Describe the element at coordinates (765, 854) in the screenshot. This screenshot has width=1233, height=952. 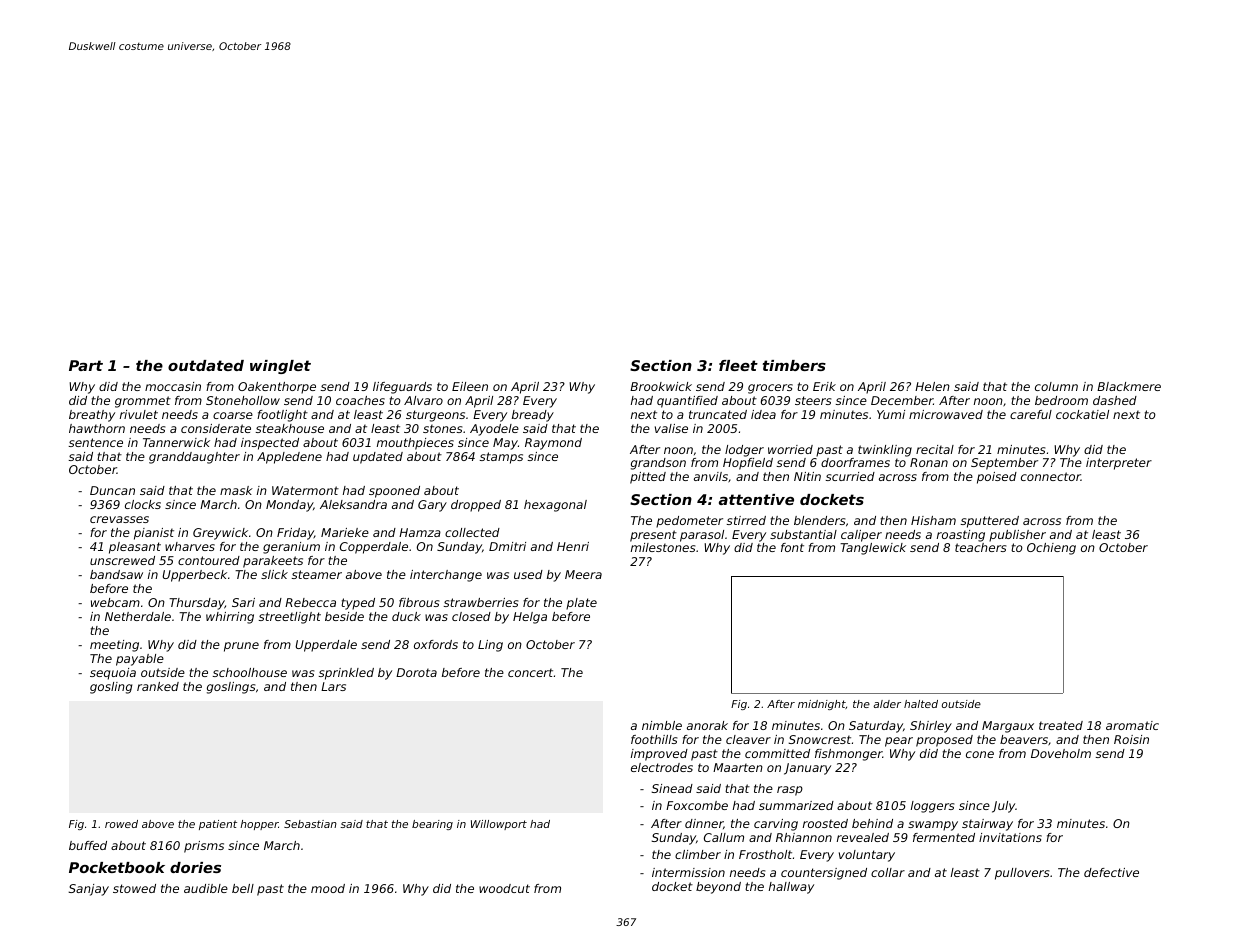
I see `Frostholt` at that location.
